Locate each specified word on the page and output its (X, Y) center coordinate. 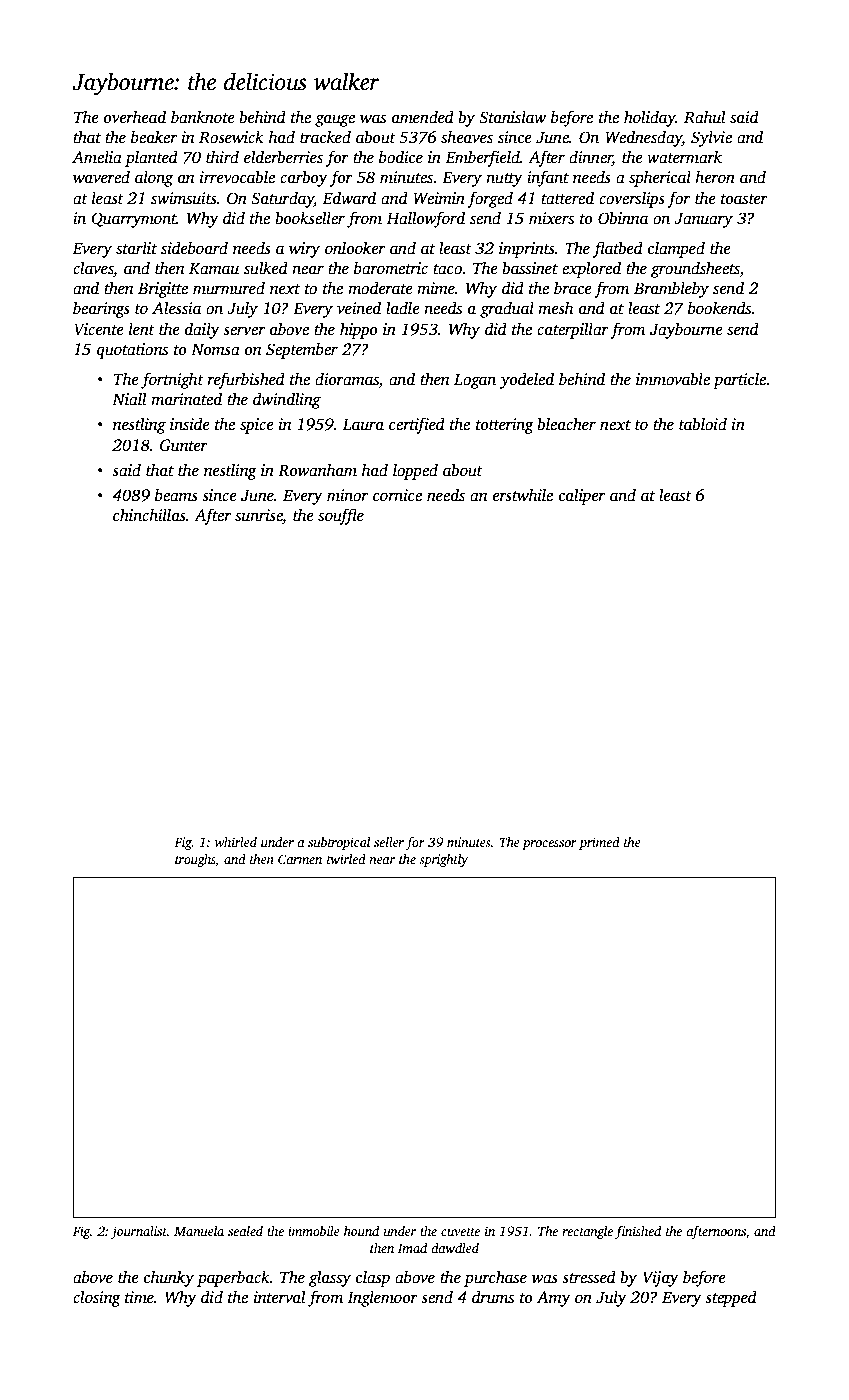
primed (599, 843)
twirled (346, 859)
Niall (129, 398)
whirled (236, 842)
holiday (650, 118)
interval (280, 1297)
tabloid (703, 424)
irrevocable (237, 177)
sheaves (467, 137)
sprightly (443, 860)
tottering (505, 426)
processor (549, 845)
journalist (139, 1232)
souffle (341, 516)
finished (638, 1232)
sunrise (259, 516)
